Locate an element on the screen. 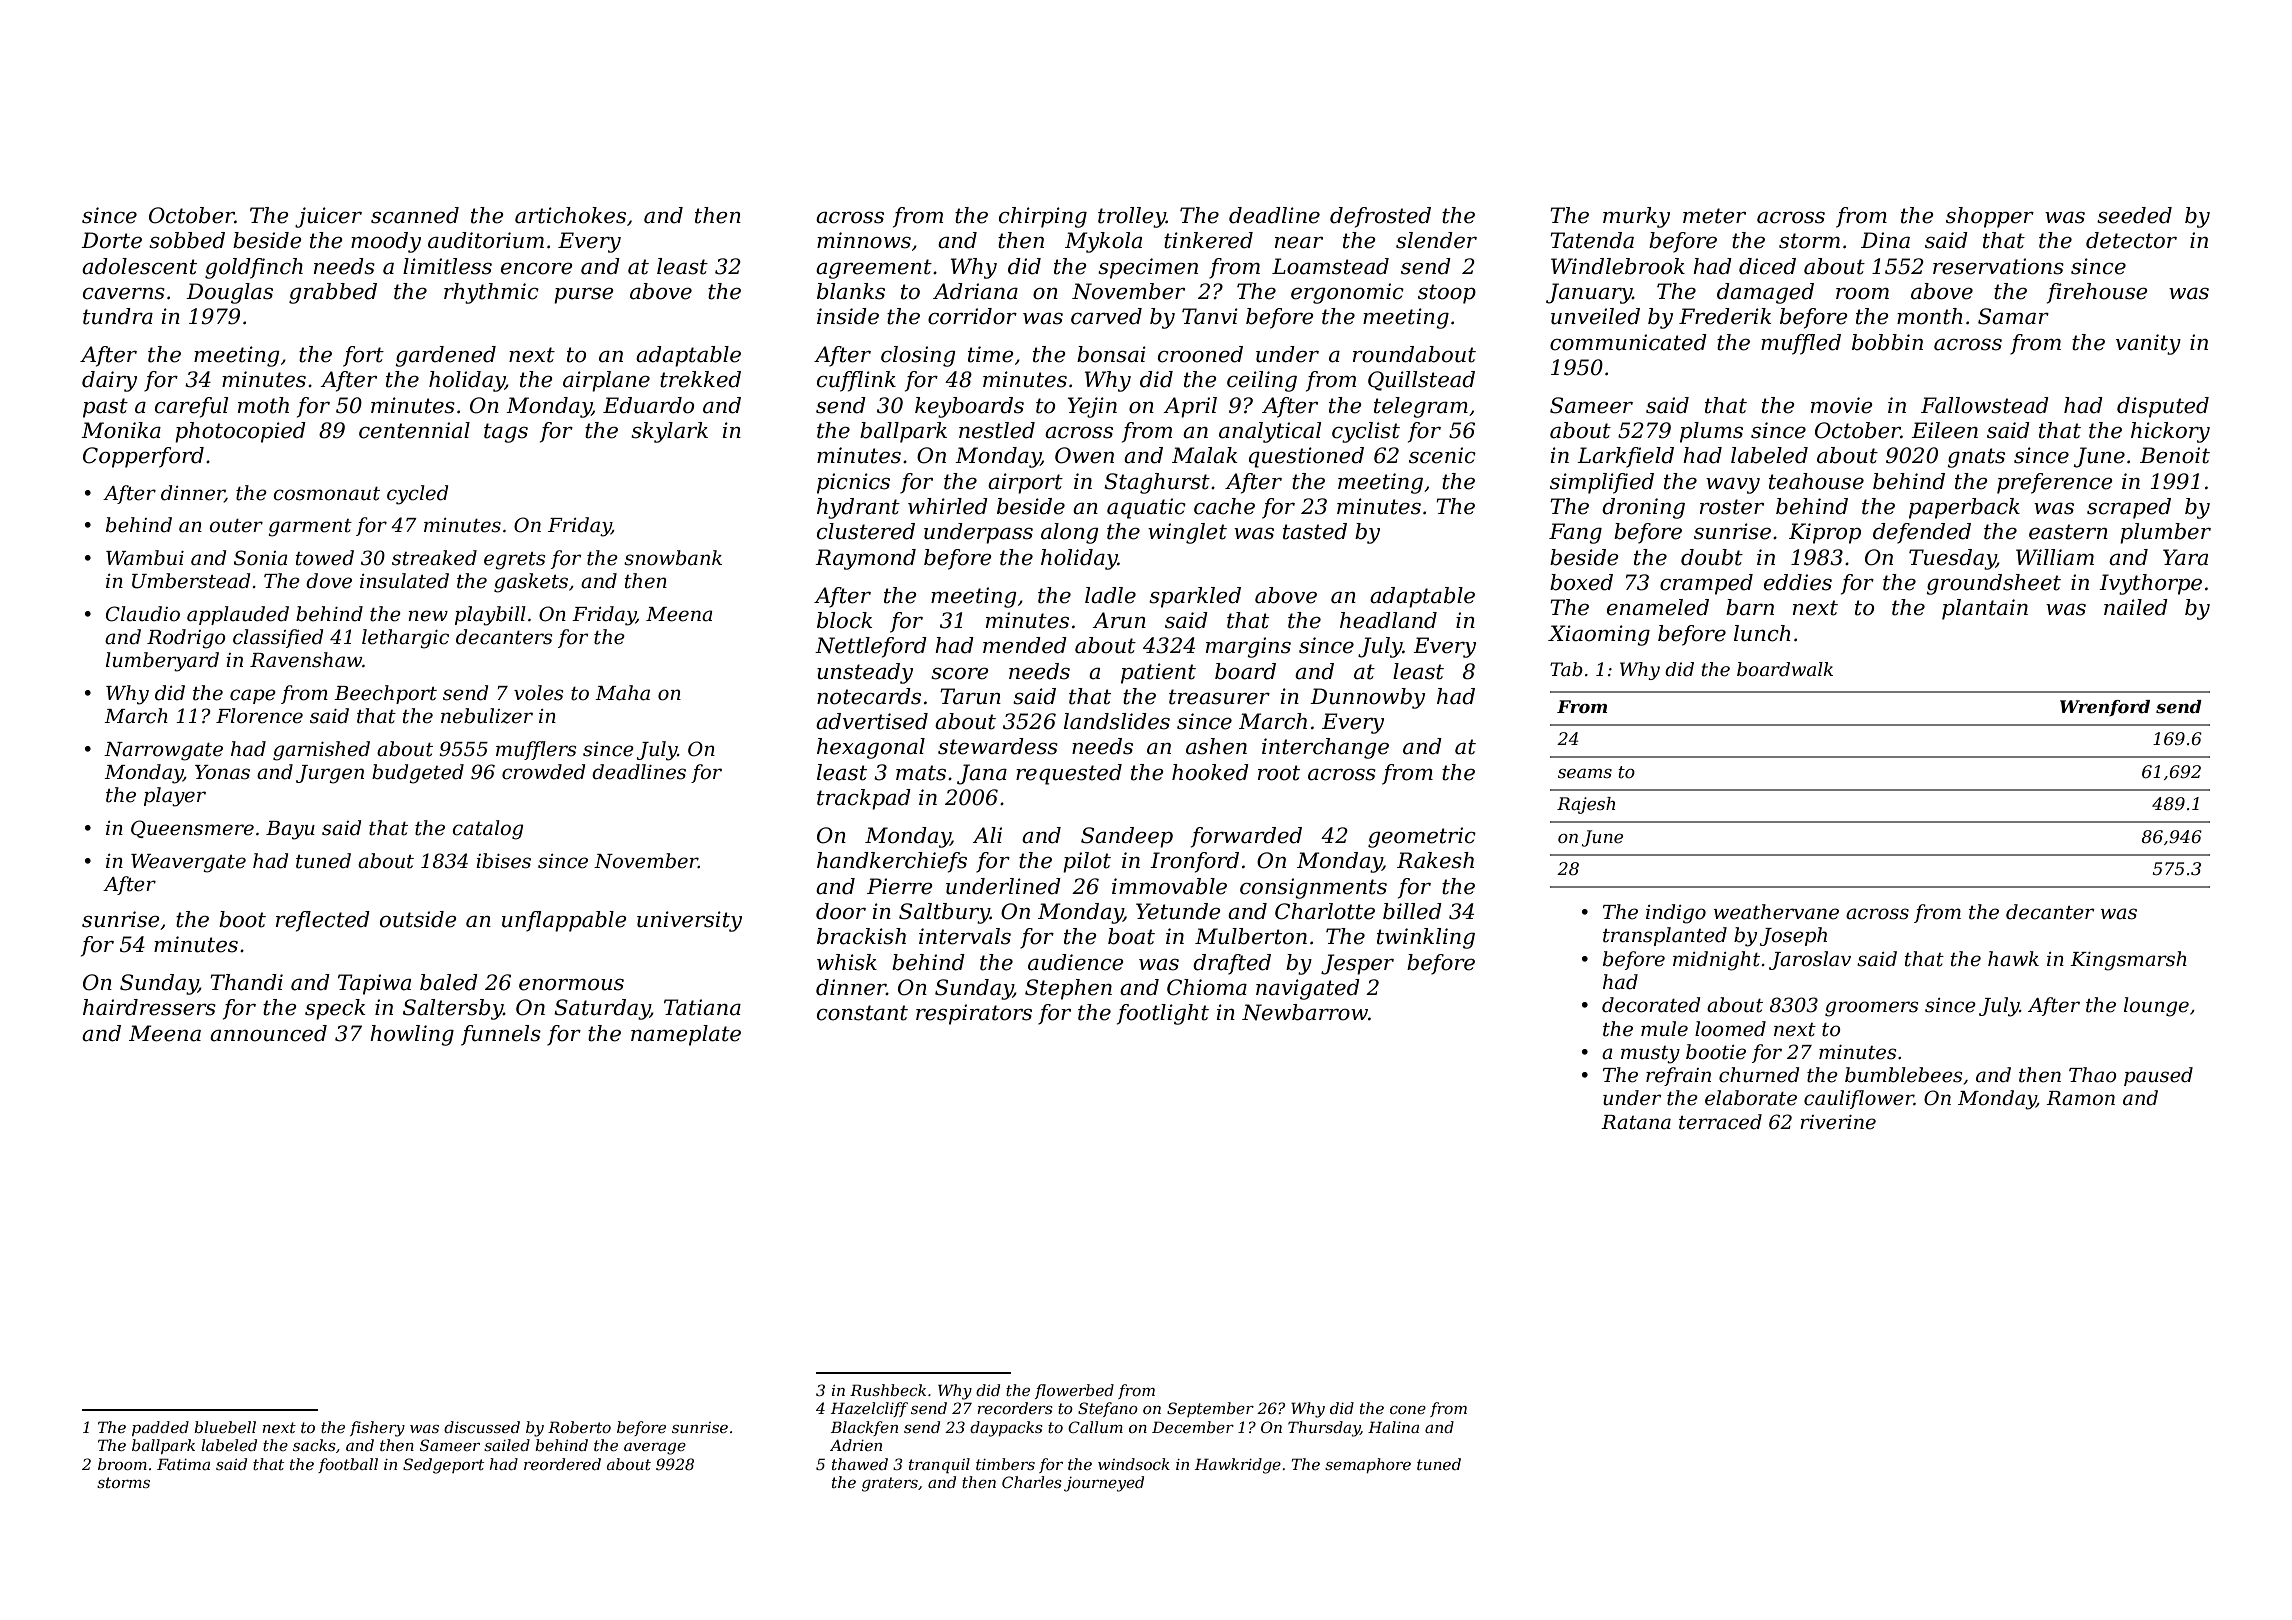 The width and height of the screenshot is (2292, 1620). shopper is located at coordinates (1990, 217).
